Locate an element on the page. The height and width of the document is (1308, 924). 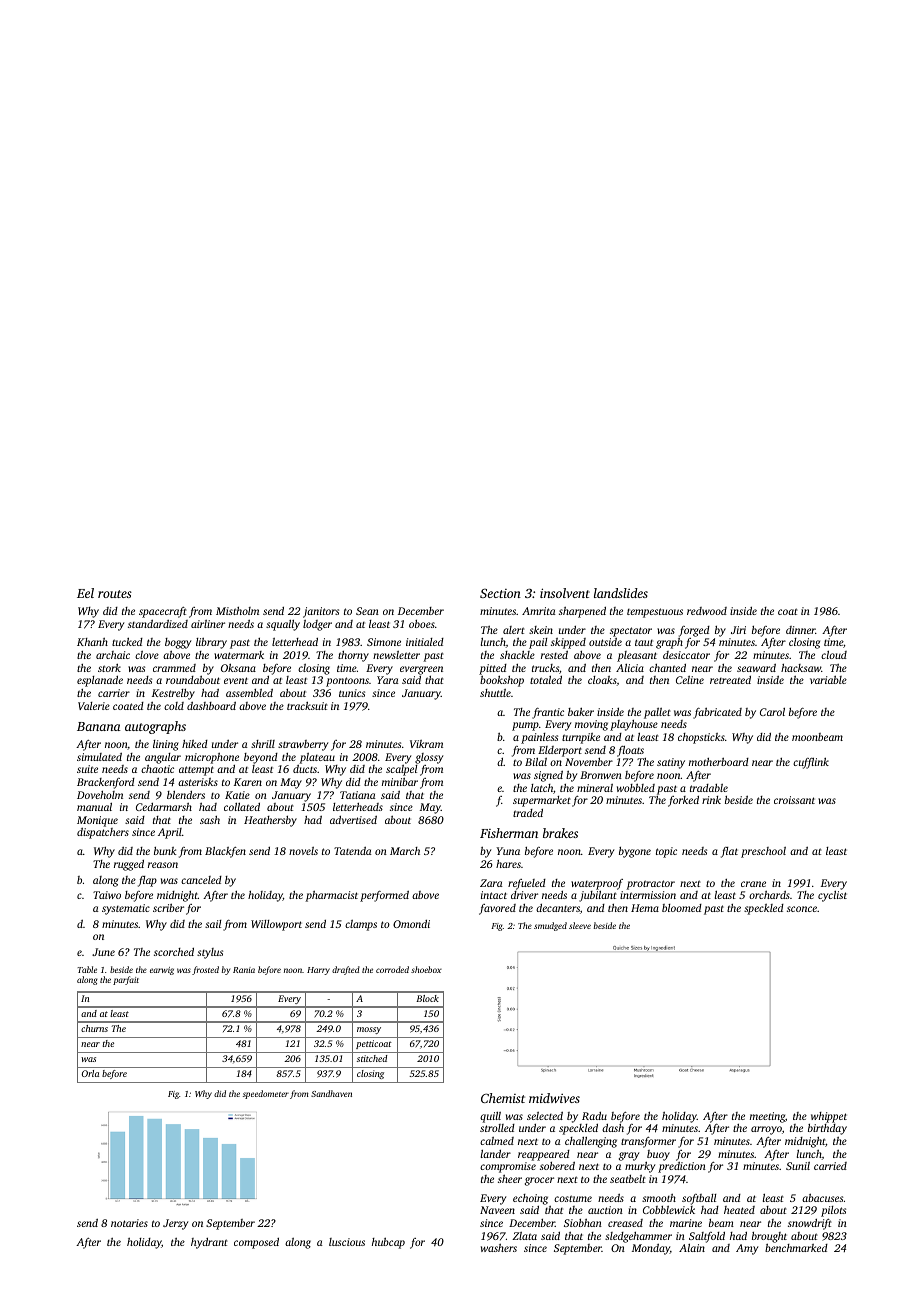
landslides is located at coordinates (621, 593).
